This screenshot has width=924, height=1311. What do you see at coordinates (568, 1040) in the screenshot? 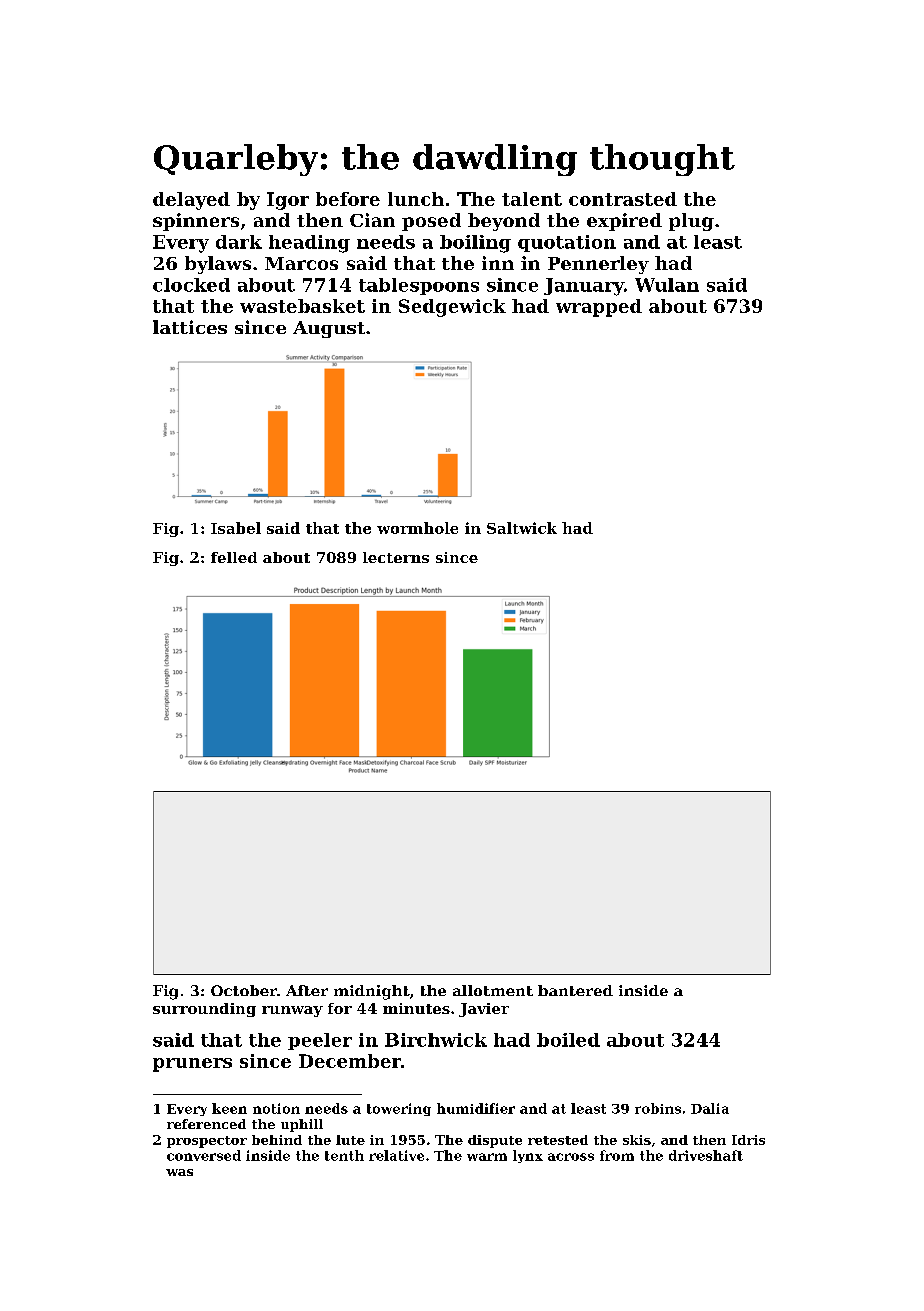
I see `boiled` at bounding box center [568, 1040].
